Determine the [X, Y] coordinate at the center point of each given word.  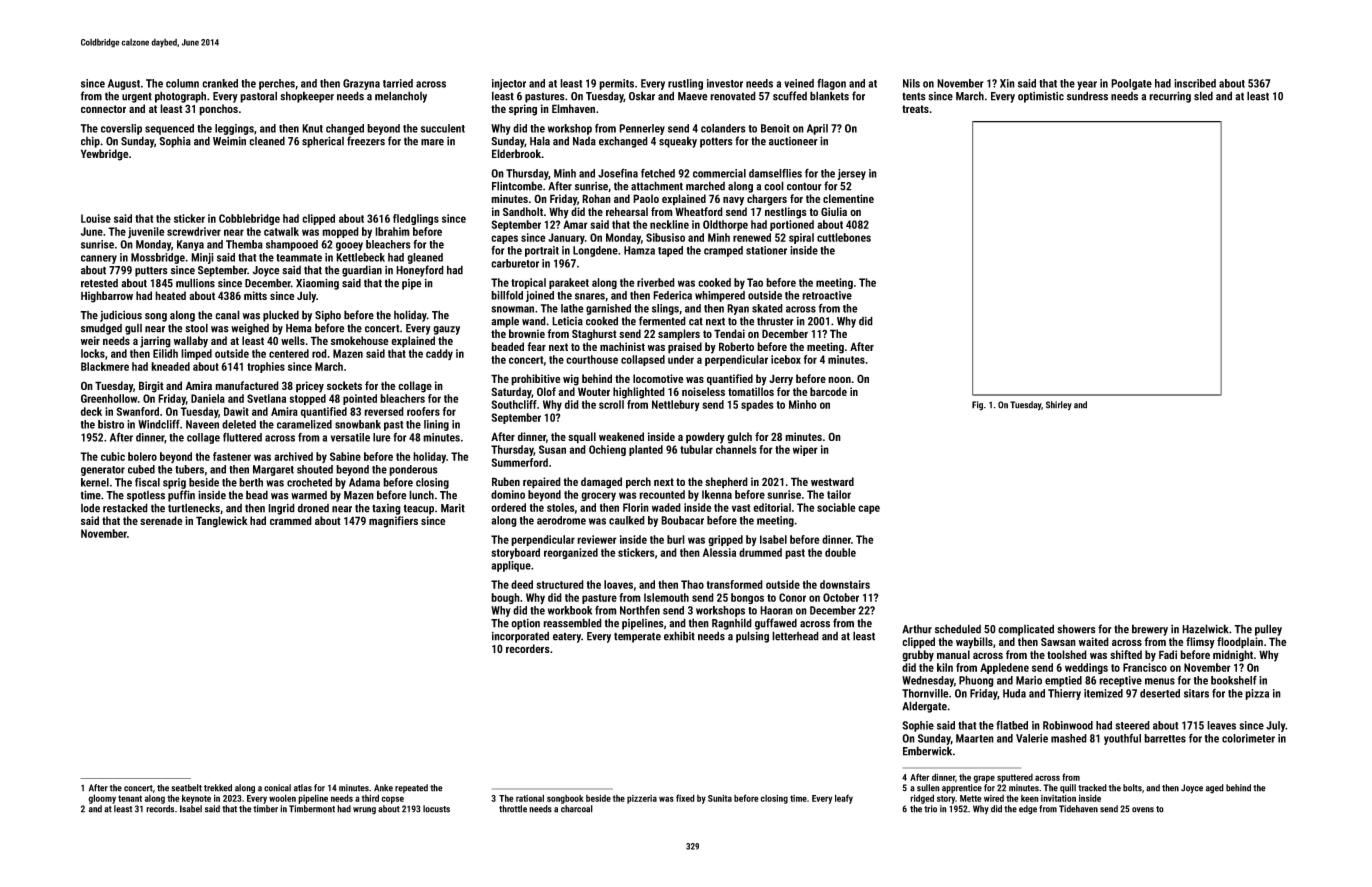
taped [670, 251]
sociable [836, 507]
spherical [323, 142]
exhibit [679, 636]
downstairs [845, 584]
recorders [528, 648]
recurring [1170, 97]
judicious [121, 316]
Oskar [642, 96]
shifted [1126, 654]
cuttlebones [844, 237]
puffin [181, 496]
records [160, 809]
